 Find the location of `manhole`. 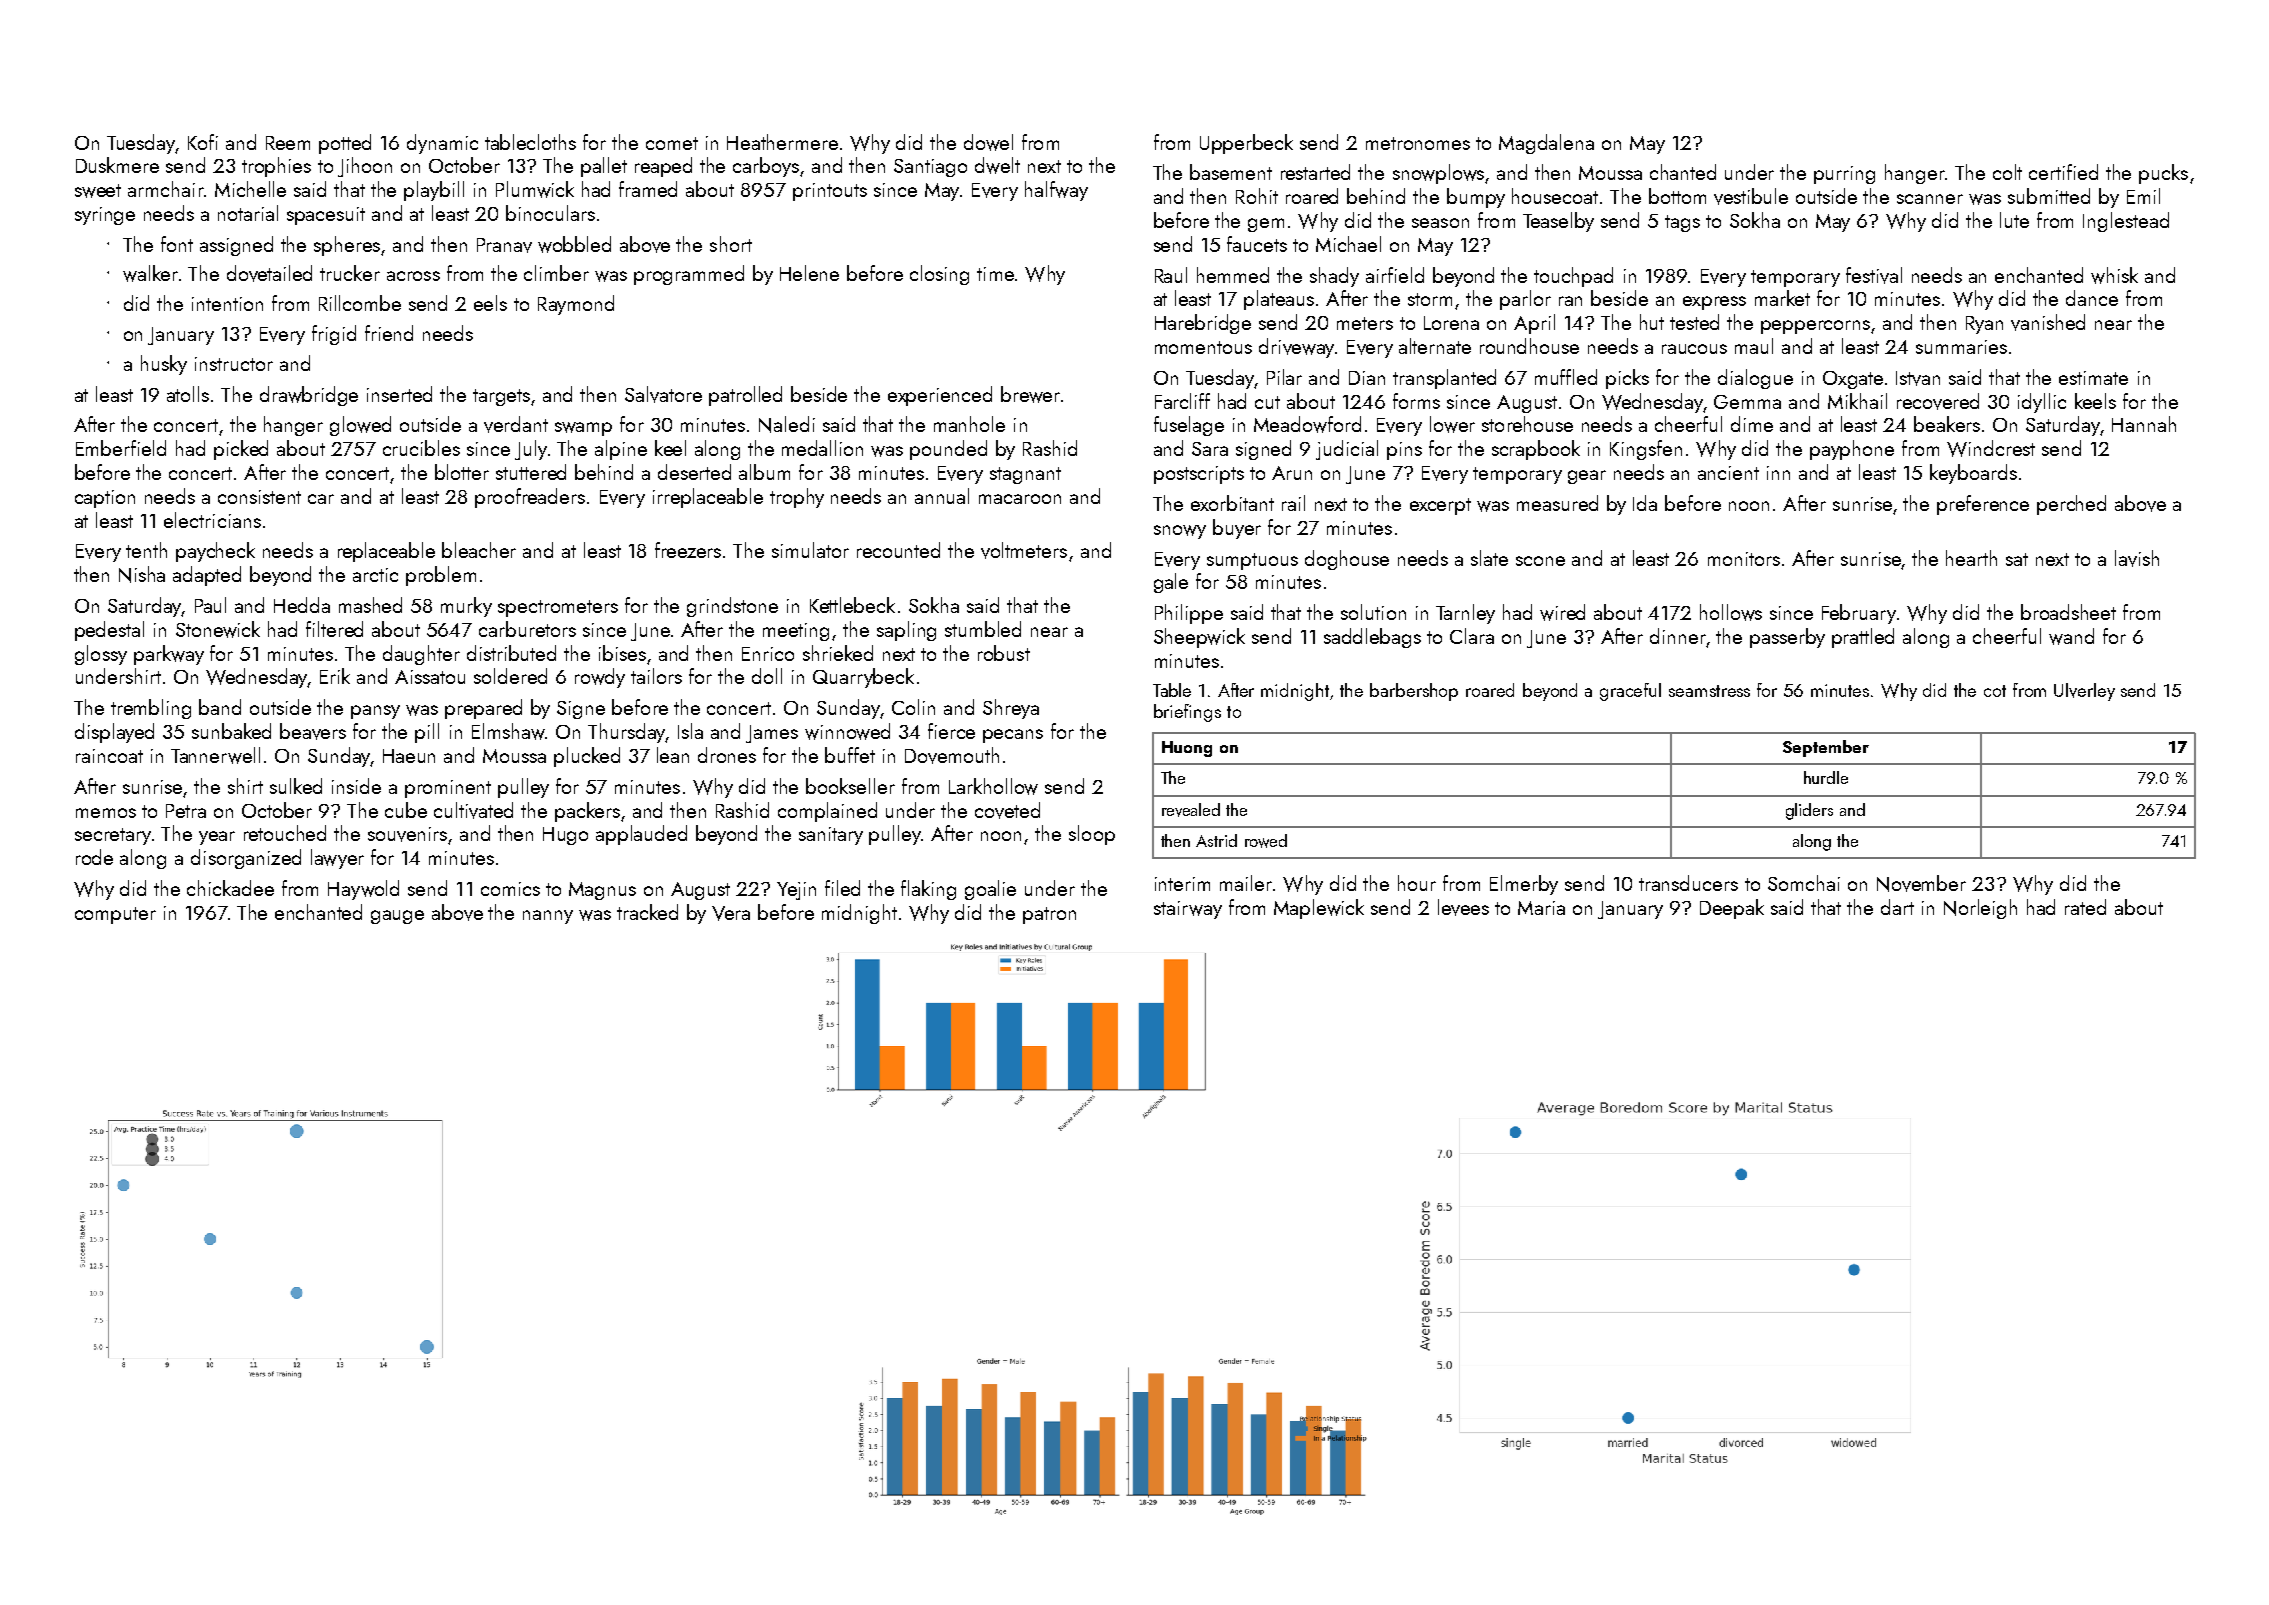

manhole is located at coordinates (969, 424).
